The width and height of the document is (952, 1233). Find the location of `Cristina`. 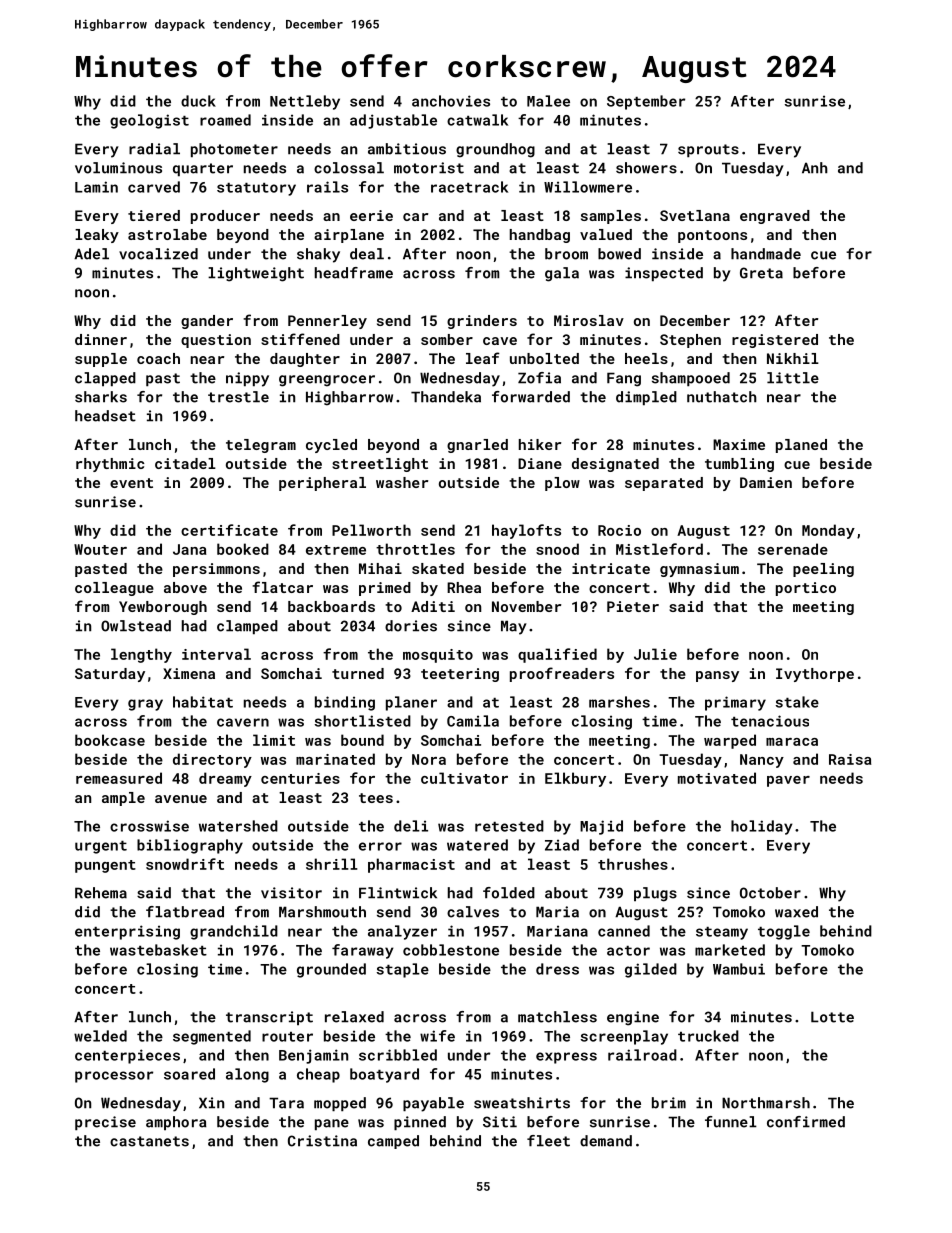

Cristina is located at coordinates (322, 1141).
